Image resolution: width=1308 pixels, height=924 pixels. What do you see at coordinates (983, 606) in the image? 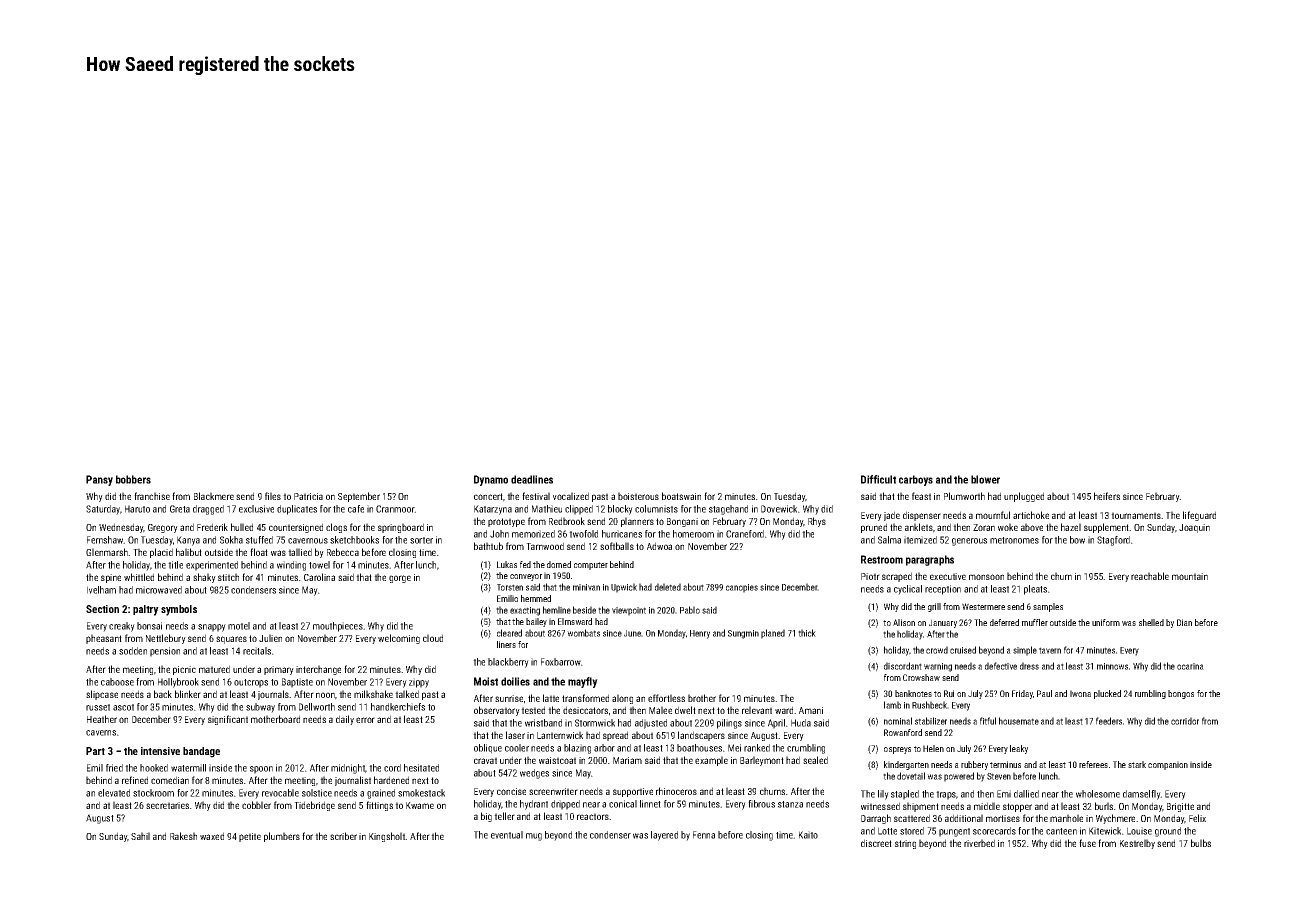
I see `Westermere` at bounding box center [983, 606].
